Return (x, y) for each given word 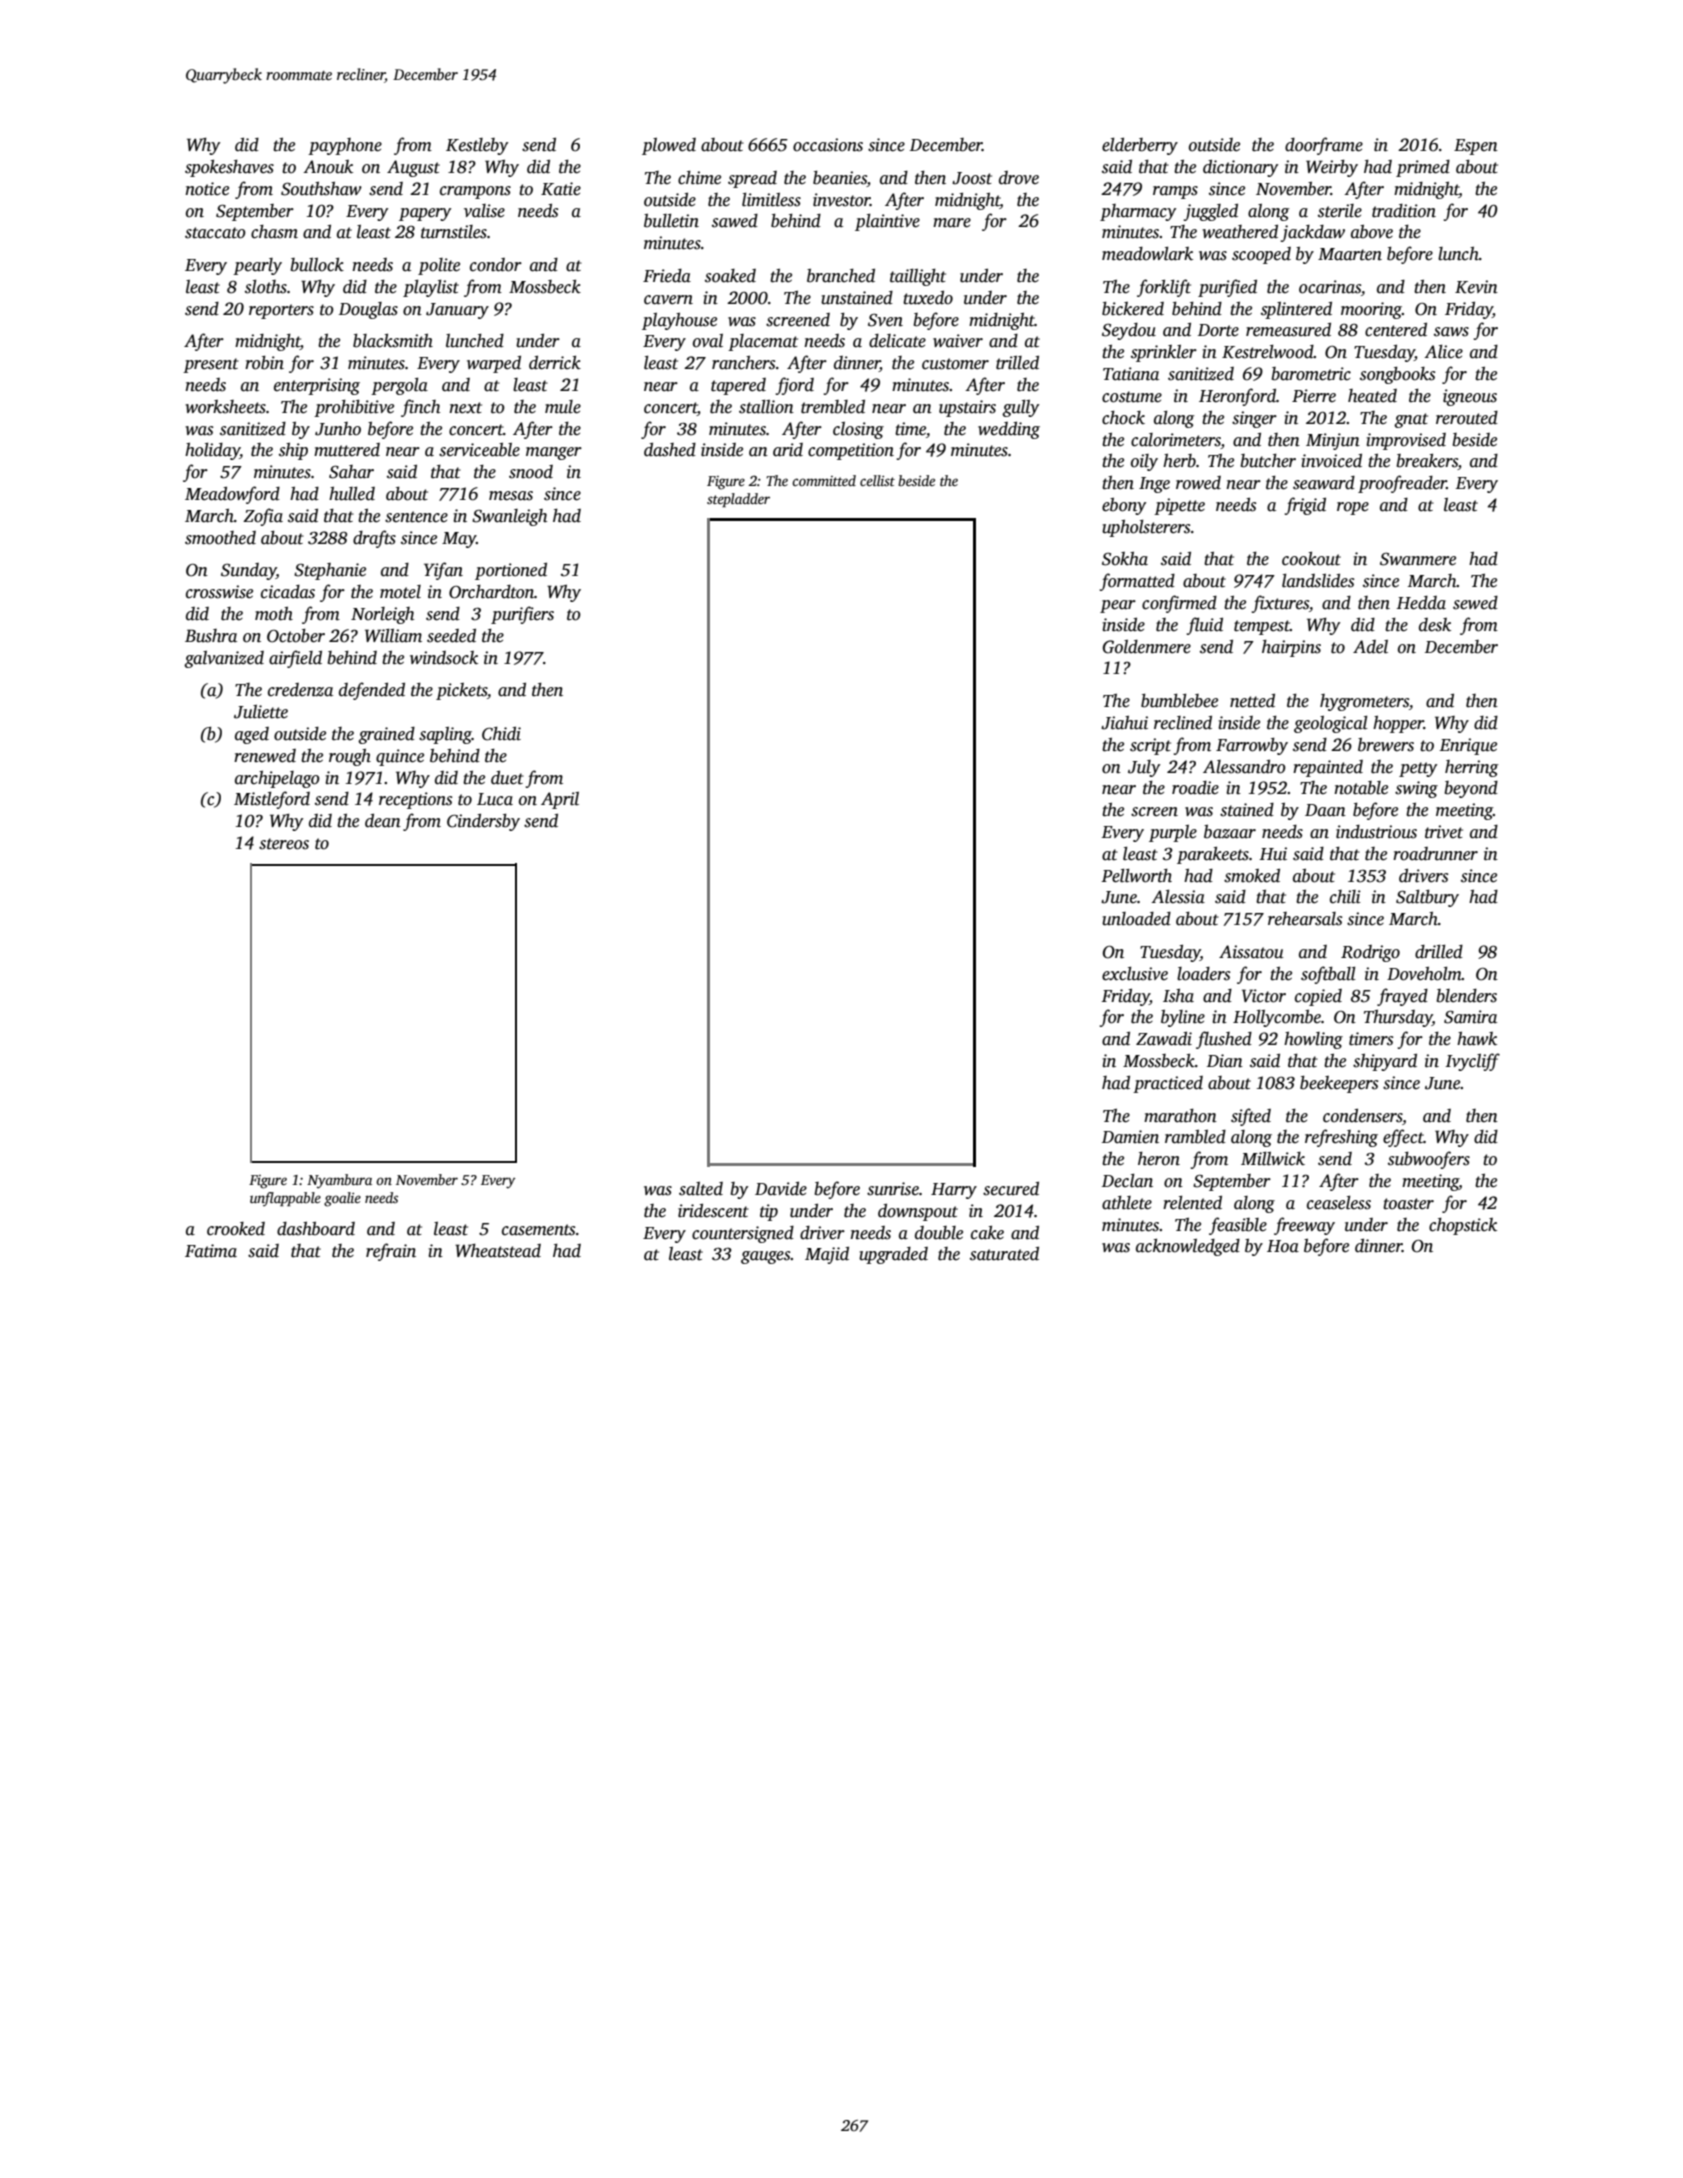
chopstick (1463, 1226)
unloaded (1136, 919)
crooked (236, 1229)
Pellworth (1136, 876)
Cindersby (483, 822)
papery (425, 214)
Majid (827, 1255)
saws (1451, 332)
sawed (735, 221)
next (465, 408)
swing (1416, 789)
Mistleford (272, 800)
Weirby (1332, 168)
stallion (766, 407)
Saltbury (1427, 898)
